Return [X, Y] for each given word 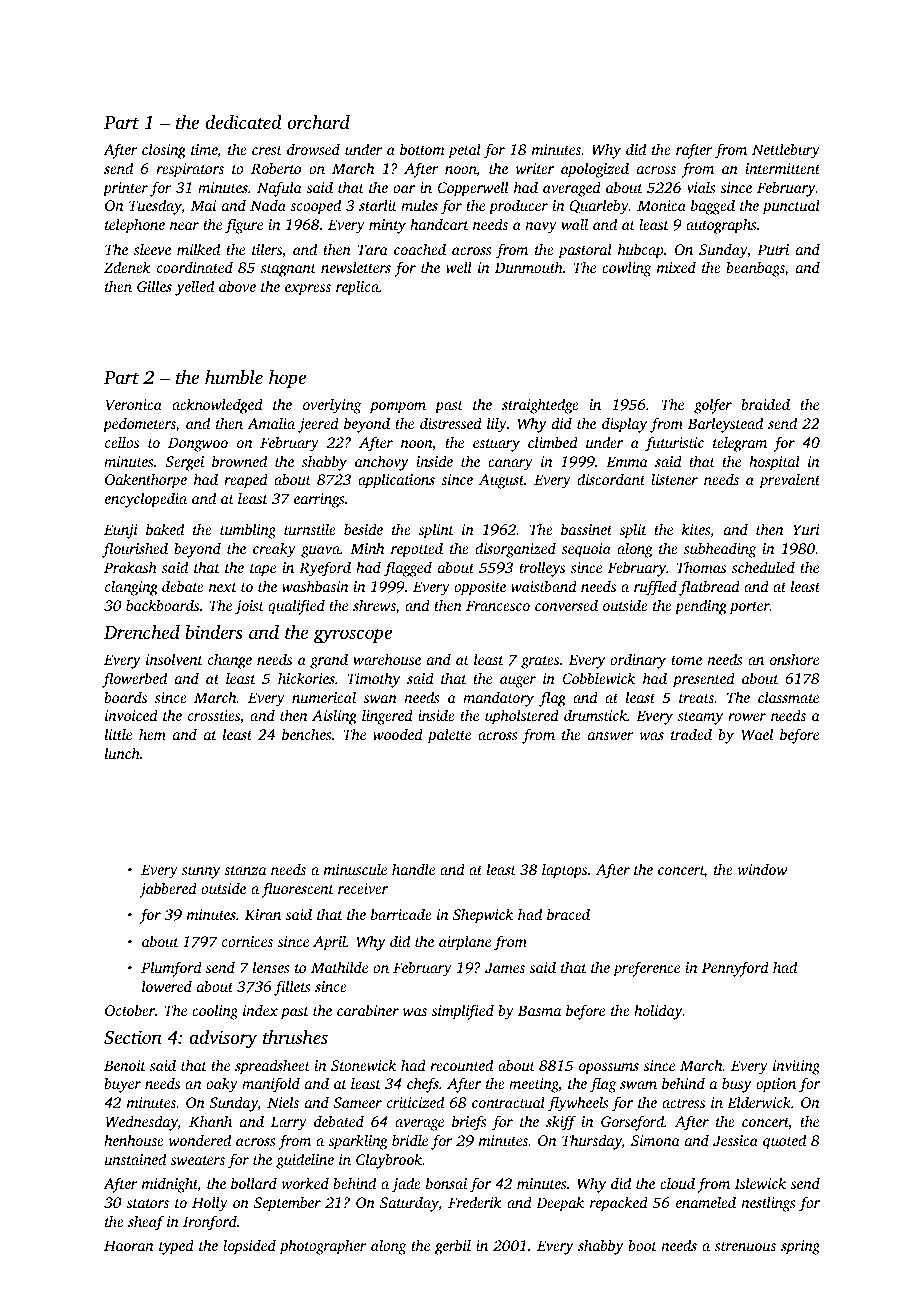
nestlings [768, 1204]
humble [234, 377]
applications [396, 481]
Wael [757, 734]
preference [646, 969]
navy [541, 228]
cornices [247, 941]
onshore [794, 659]
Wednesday [142, 1123]
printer [125, 189]
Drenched [142, 632]
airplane [465, 943]
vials [701, 187]
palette [449, 736]
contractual [508, 1102]
